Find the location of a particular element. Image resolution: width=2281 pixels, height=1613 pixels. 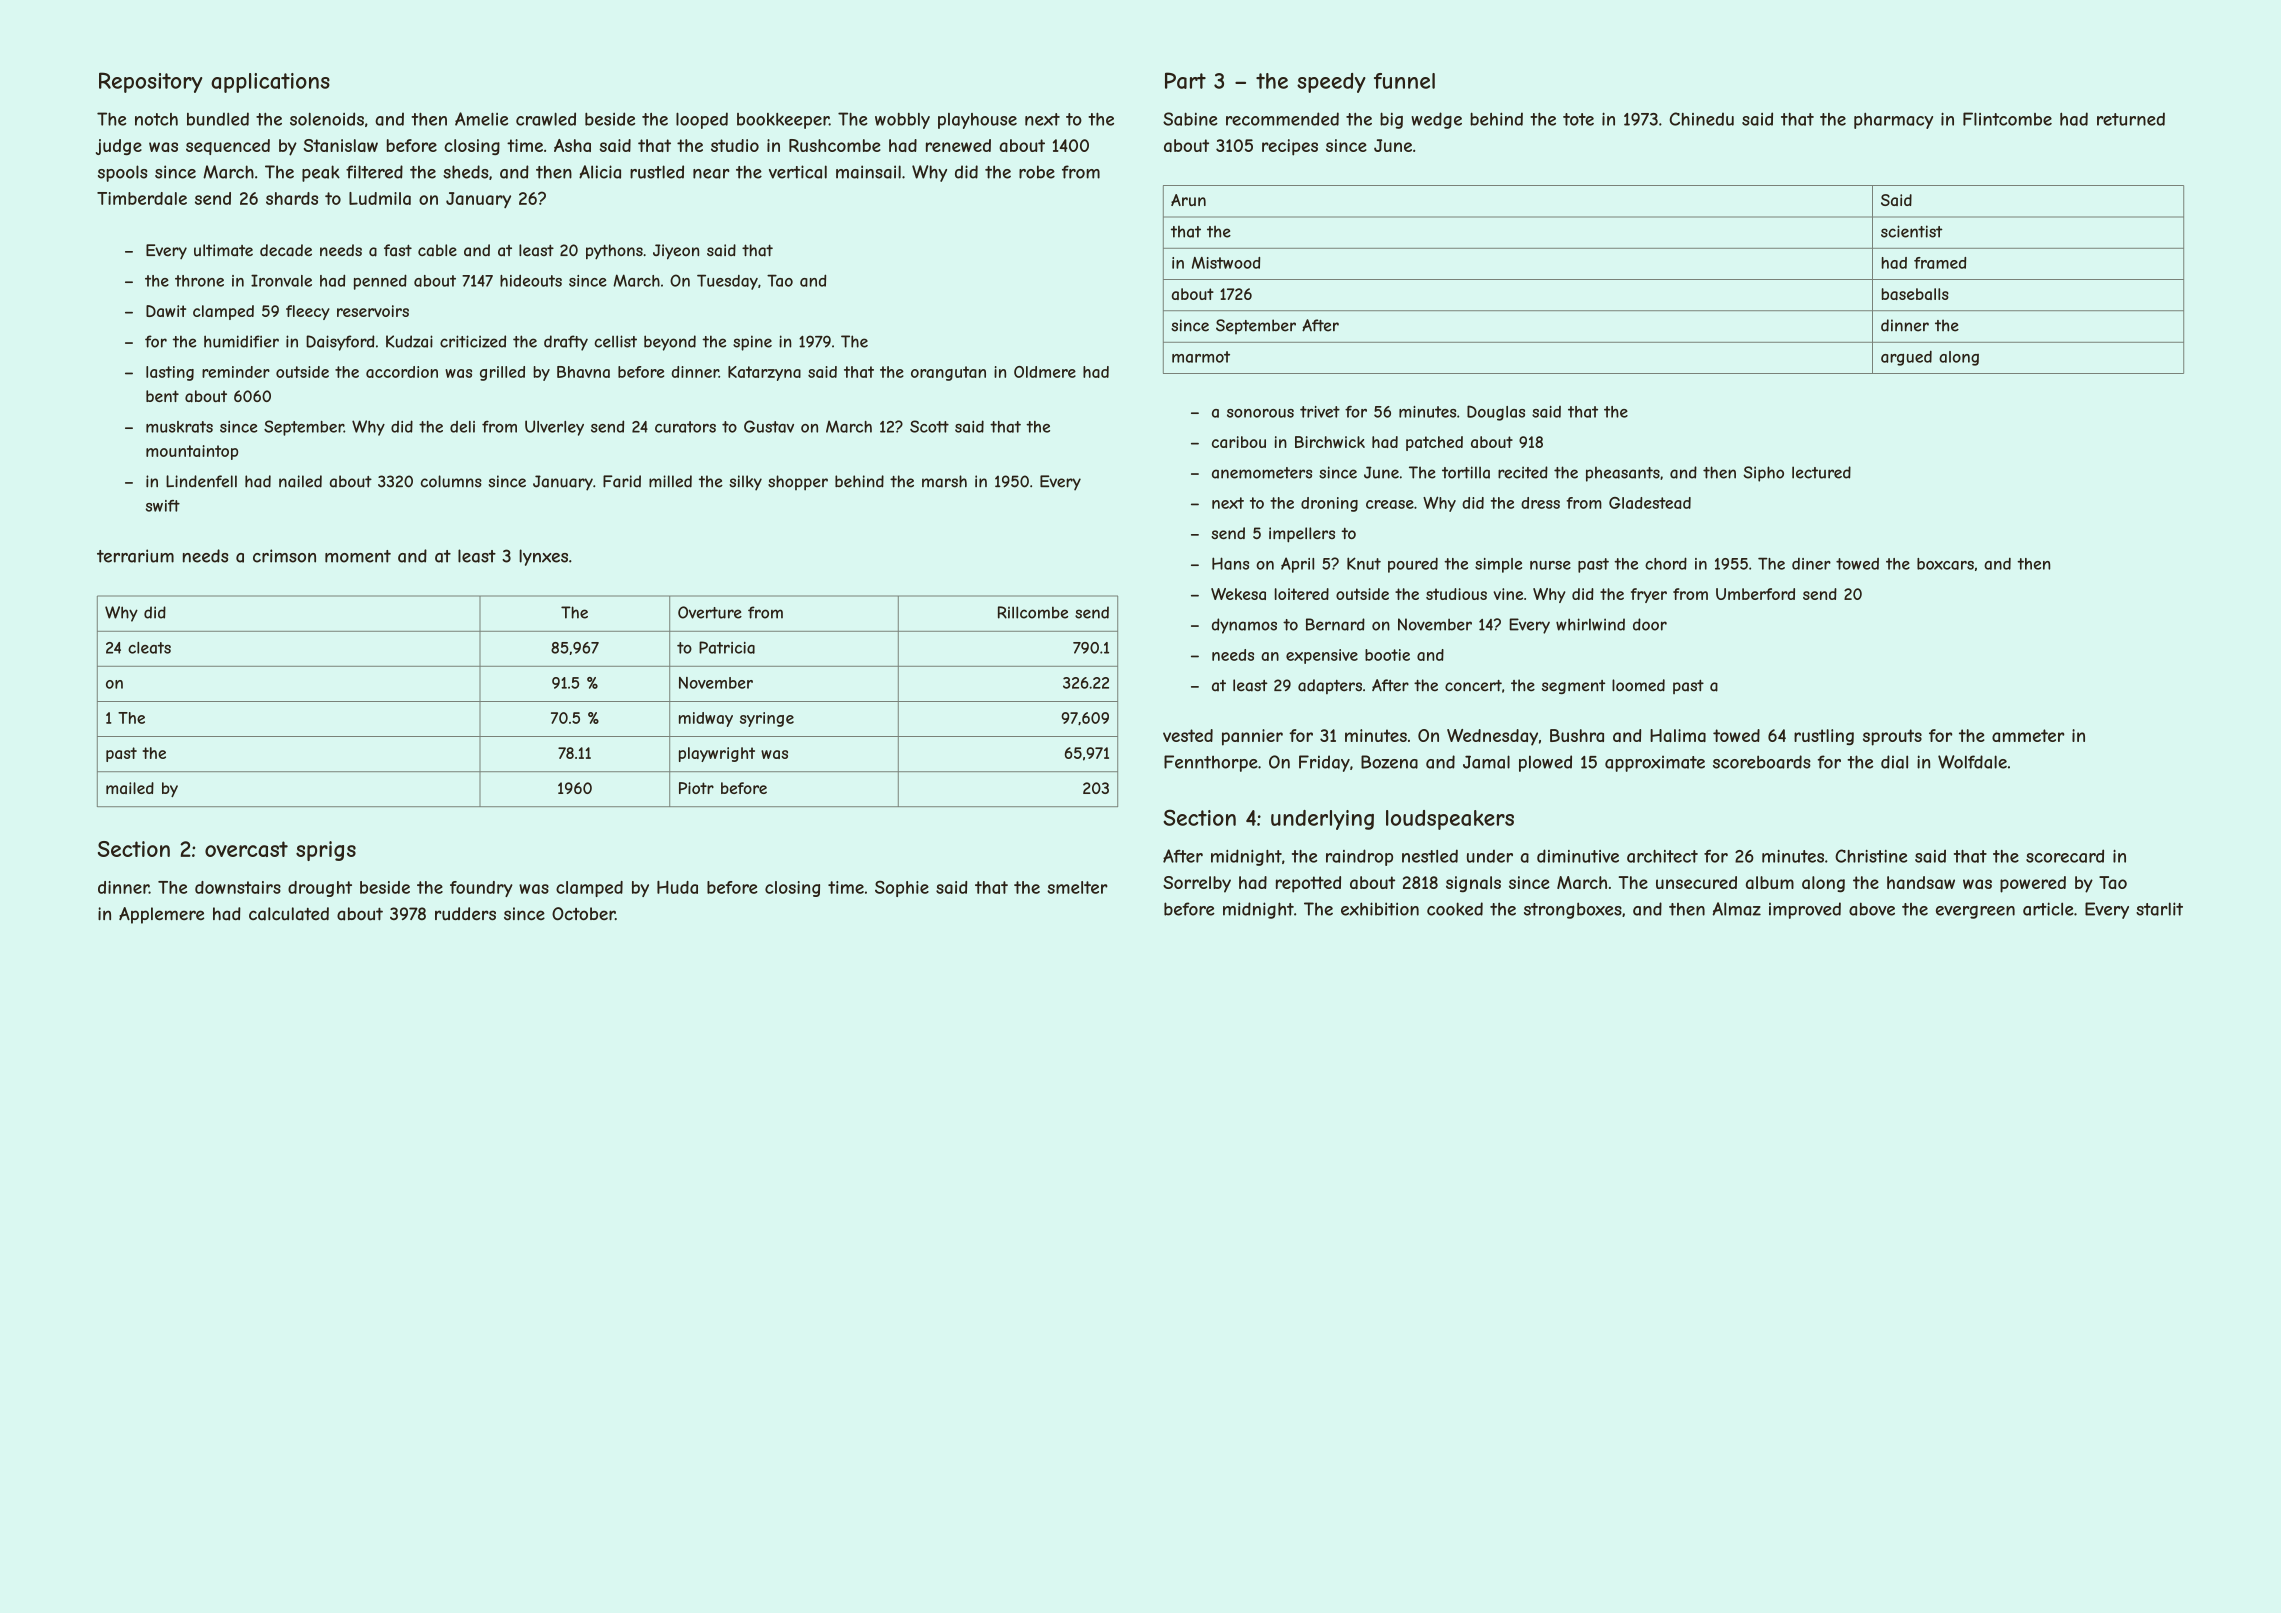

cleats is located at coordinates (149, 648).
